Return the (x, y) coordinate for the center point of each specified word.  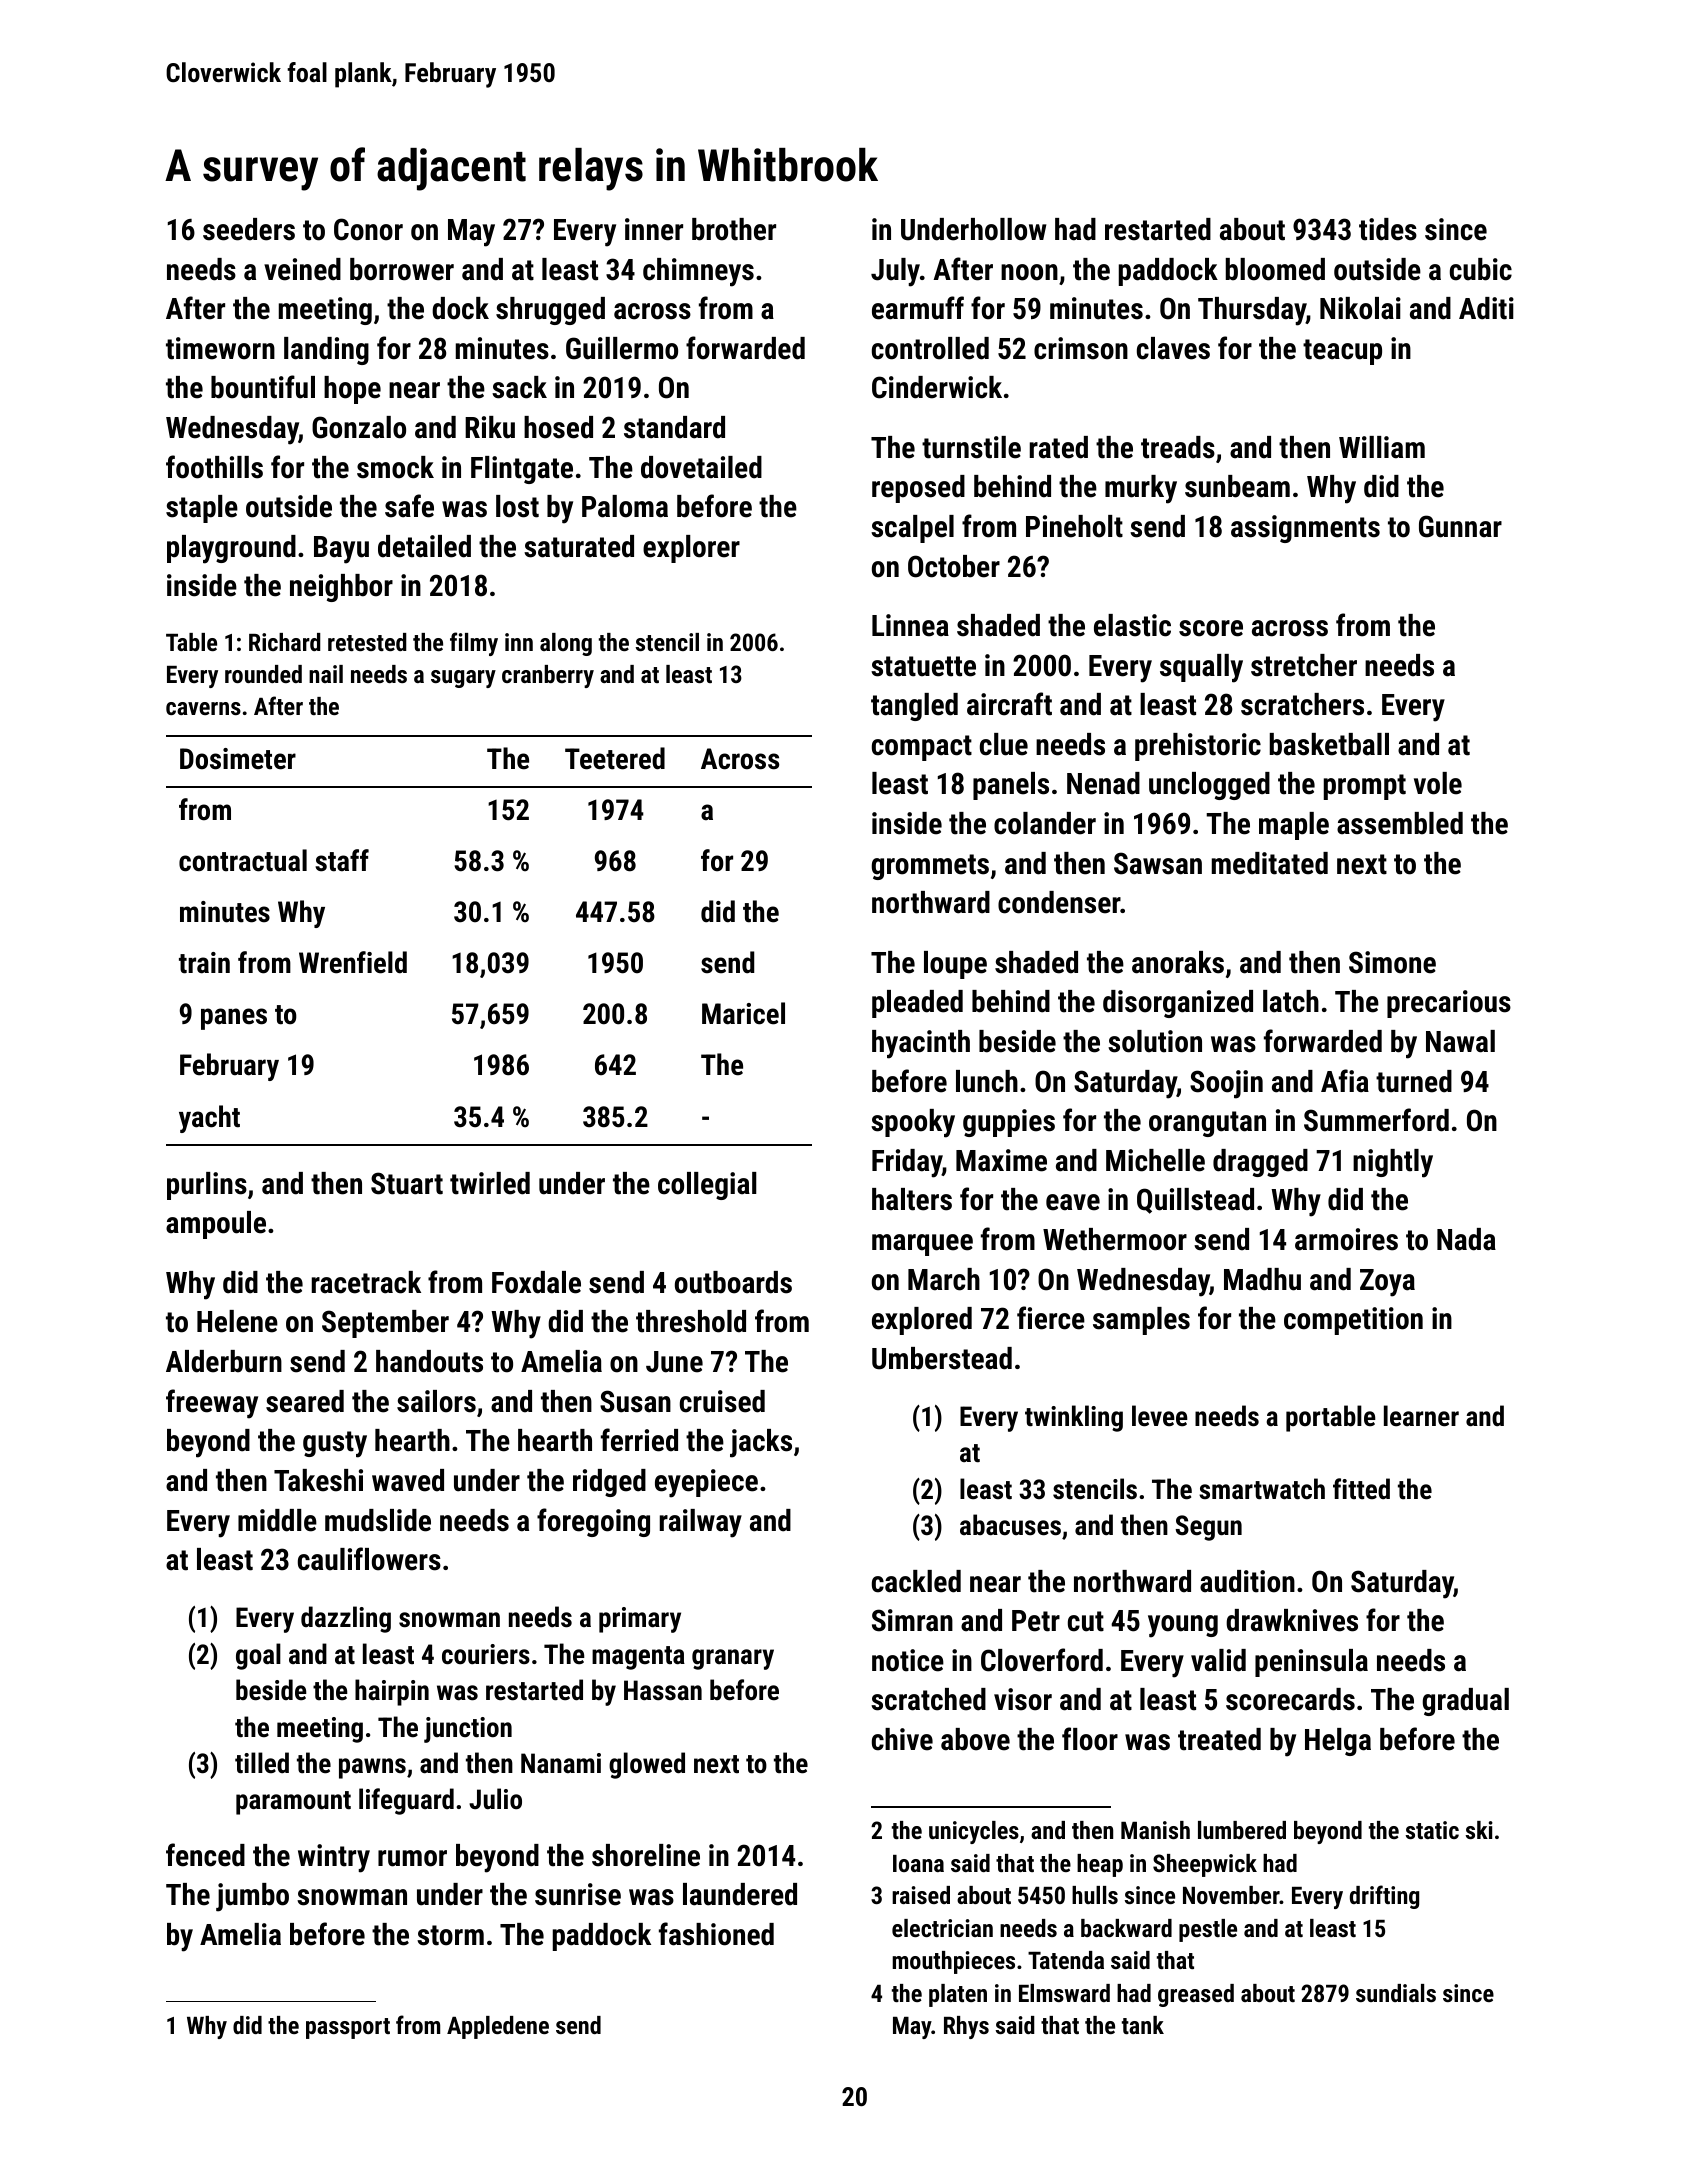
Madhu (1262, 1279)
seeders (249, 229)
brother (734, 229)
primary (640, 1620)
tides (1388, 229)
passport (348, 2028)
